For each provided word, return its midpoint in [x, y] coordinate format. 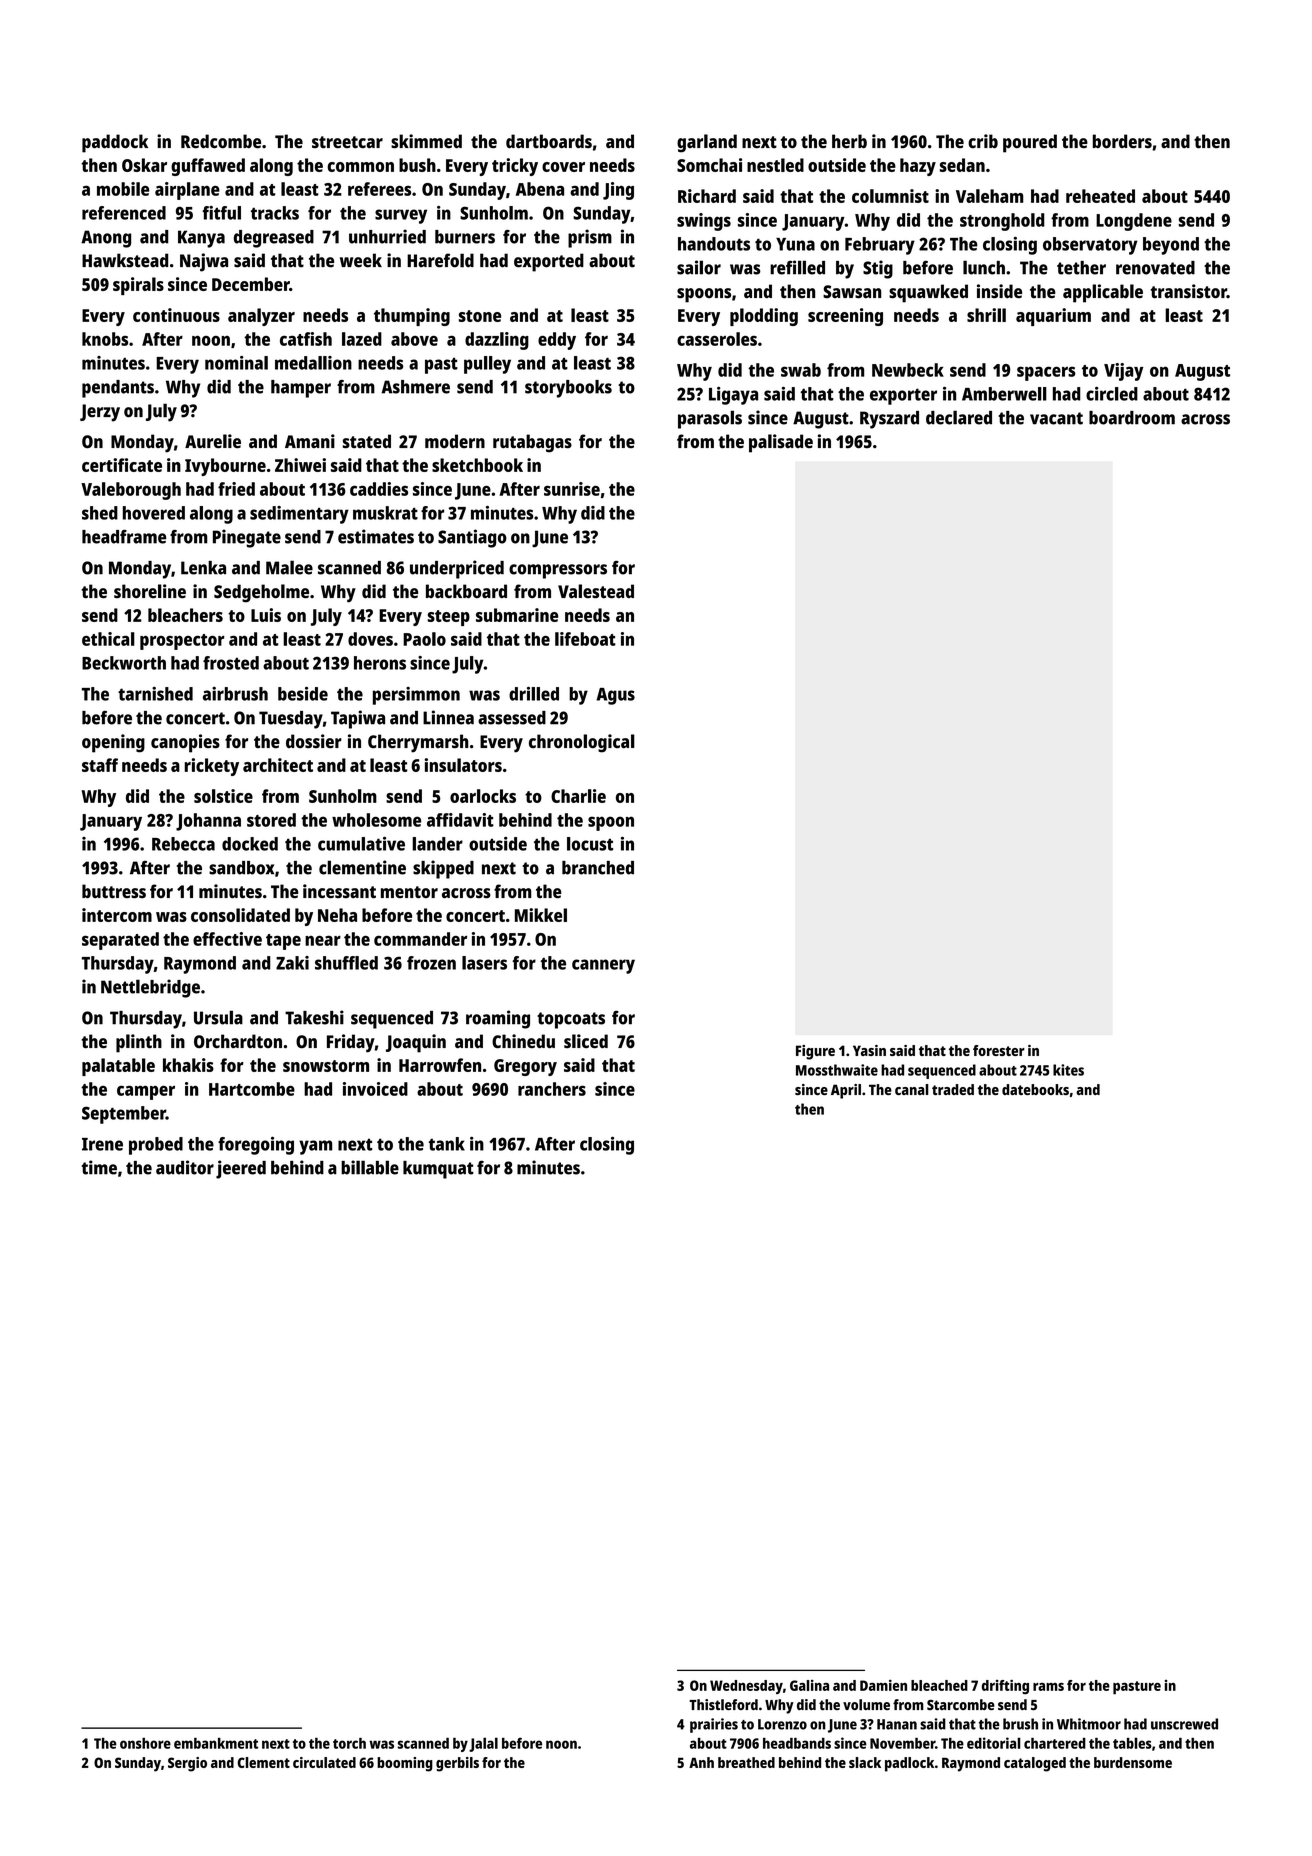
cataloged [1035, 1764]
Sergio [187, 1764]
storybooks [568, 389]
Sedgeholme [261, 593]
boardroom [1132, 418]
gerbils [457, 1764]
